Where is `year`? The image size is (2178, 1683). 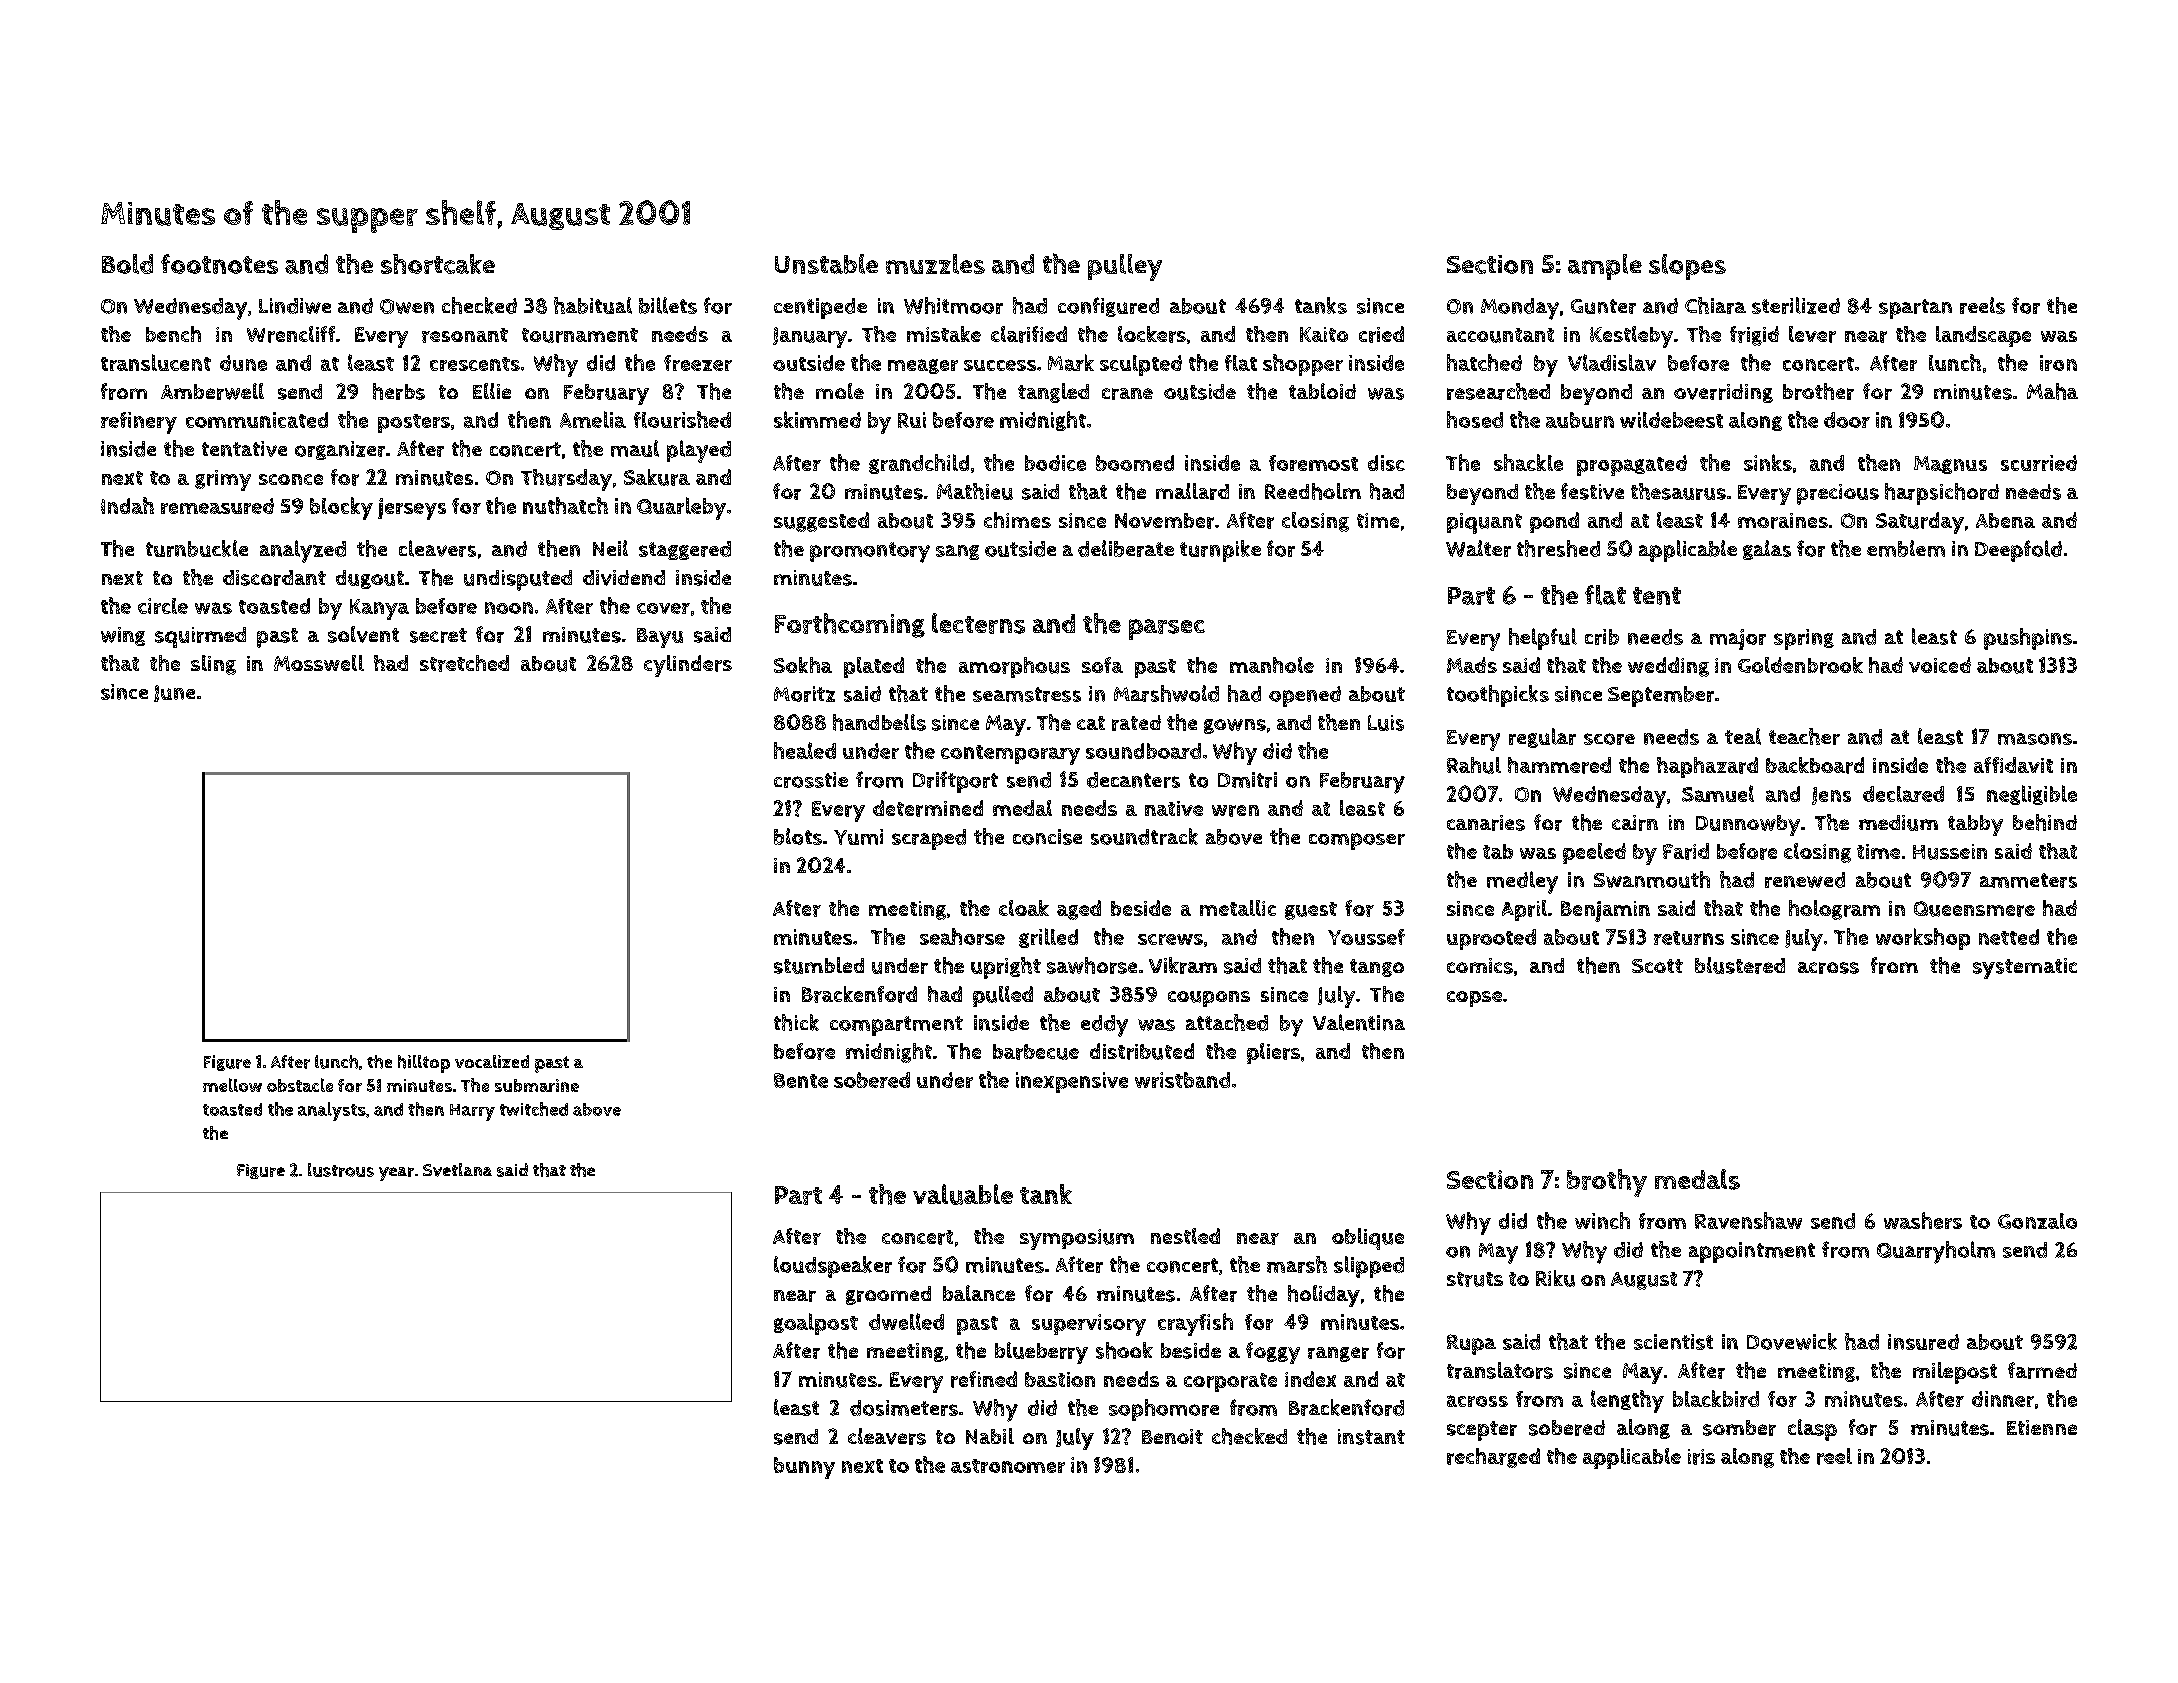
year is located at coordinates (396, 1174).
